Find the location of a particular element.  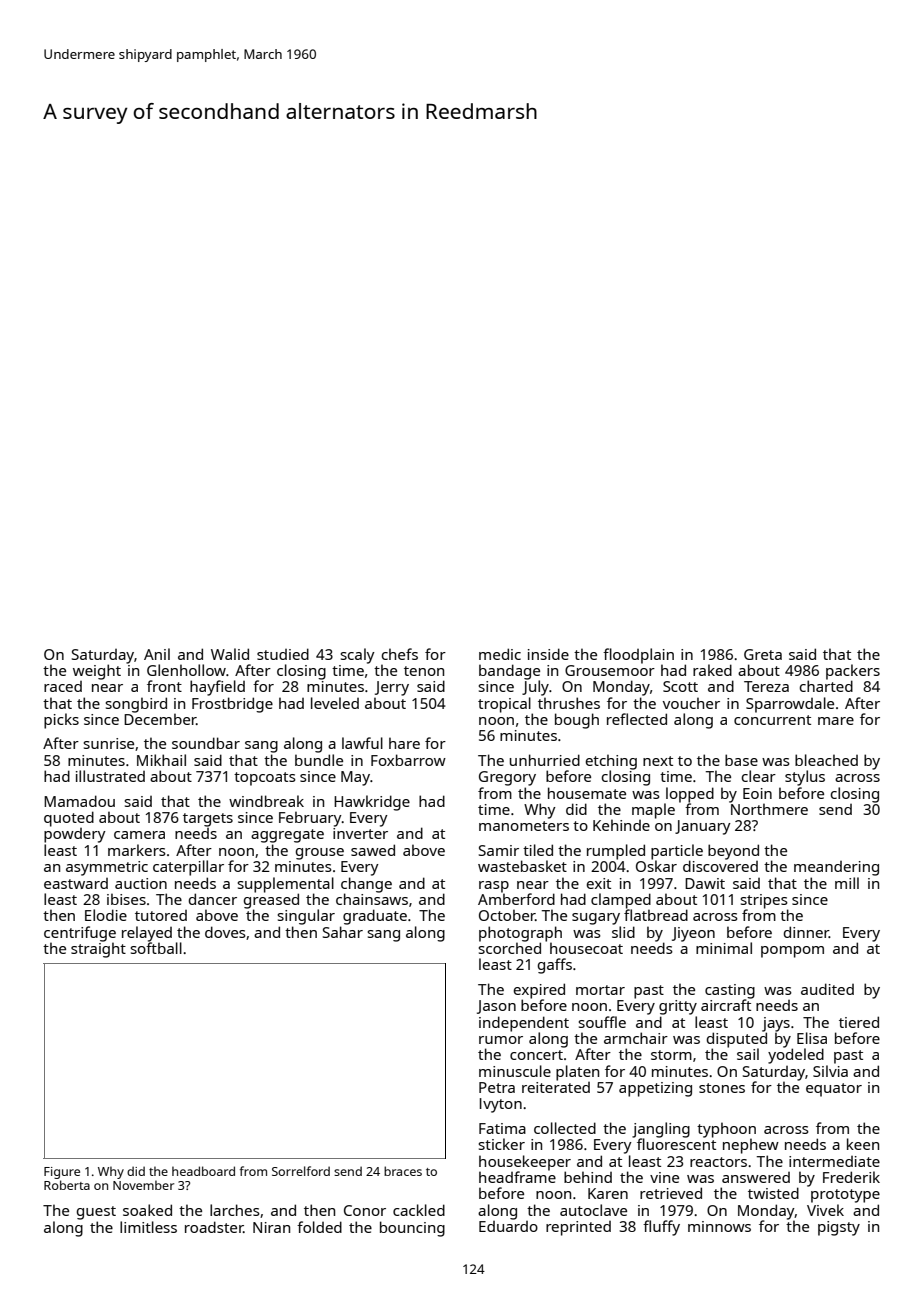

Mamadou is located at coordinates (79, 801).
